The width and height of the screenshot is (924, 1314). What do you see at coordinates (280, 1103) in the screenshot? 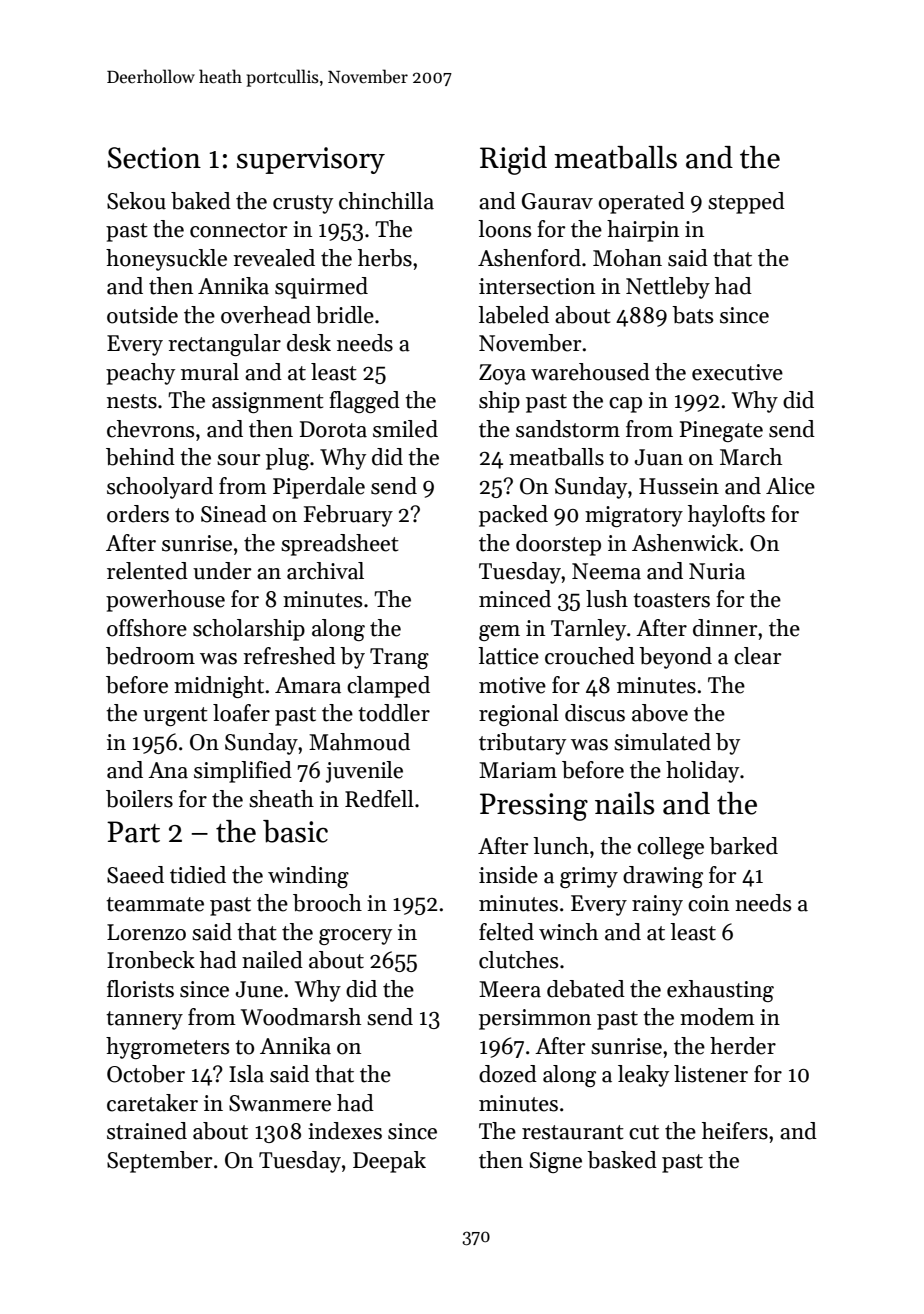
I see `Swanmere` at bounding box center [280, 1103].
